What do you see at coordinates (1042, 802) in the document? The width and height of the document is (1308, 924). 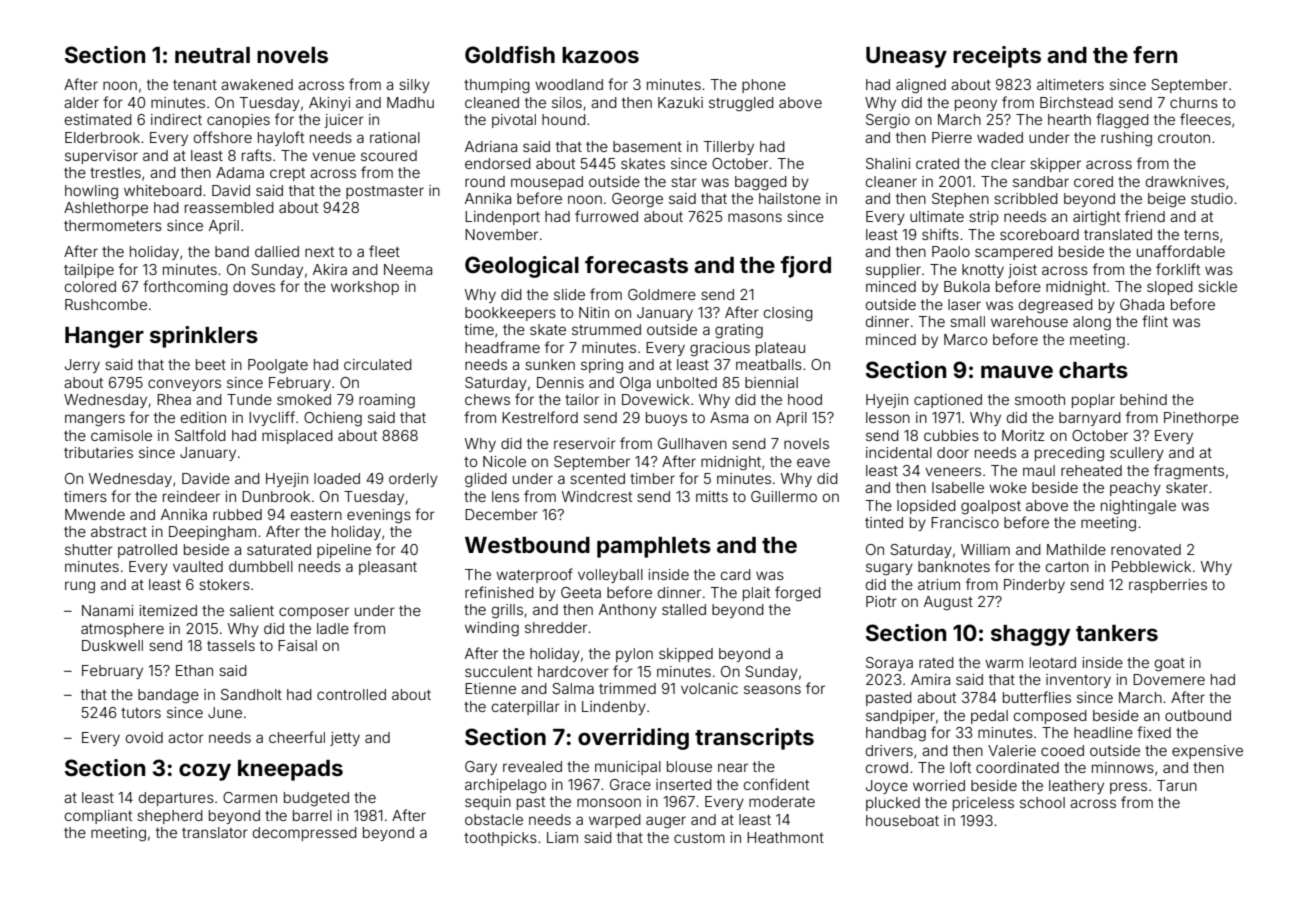 I see `school` at bounding box center [1042, 802].
